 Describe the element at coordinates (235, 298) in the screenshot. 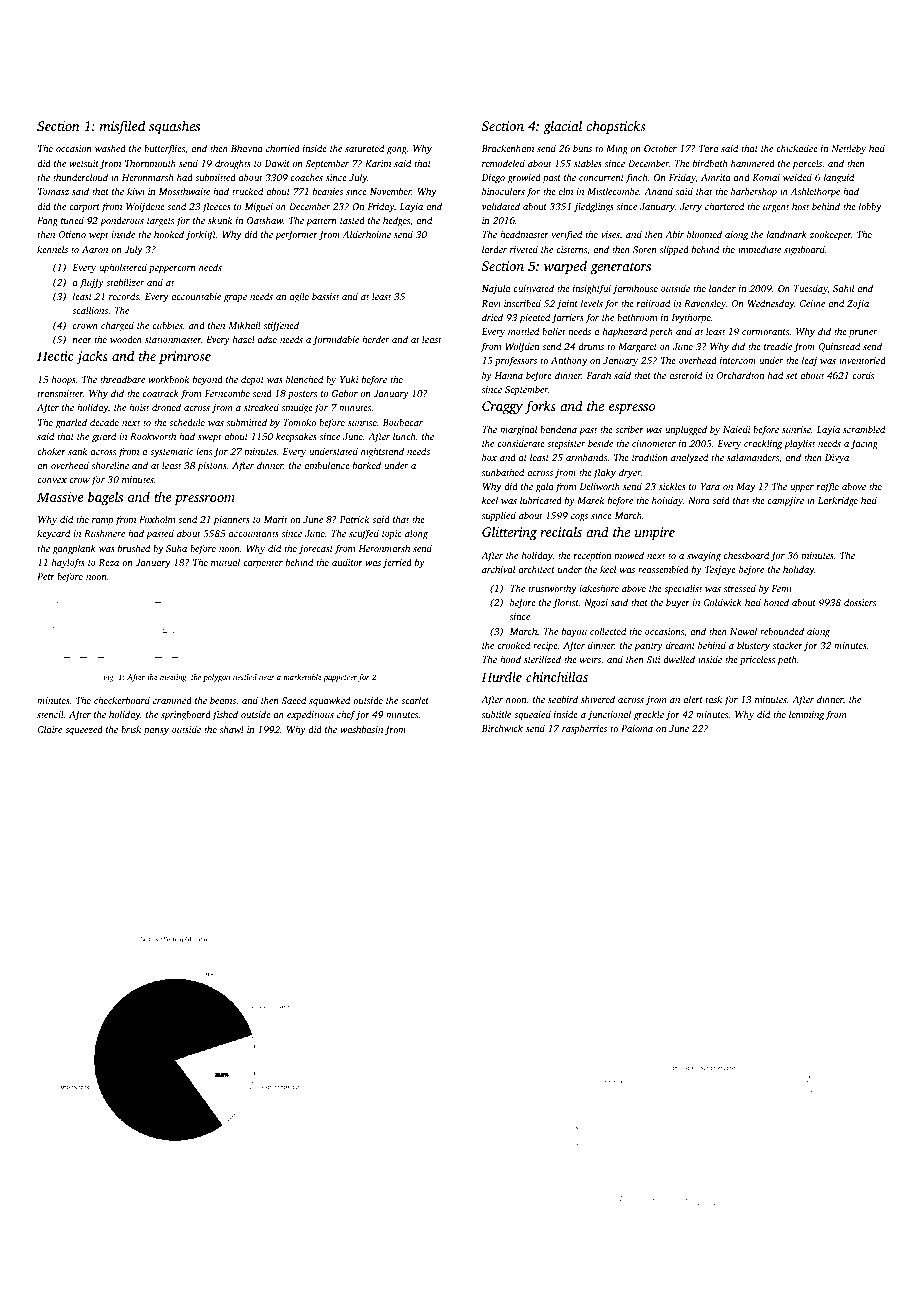

I see `grape` at that location.
